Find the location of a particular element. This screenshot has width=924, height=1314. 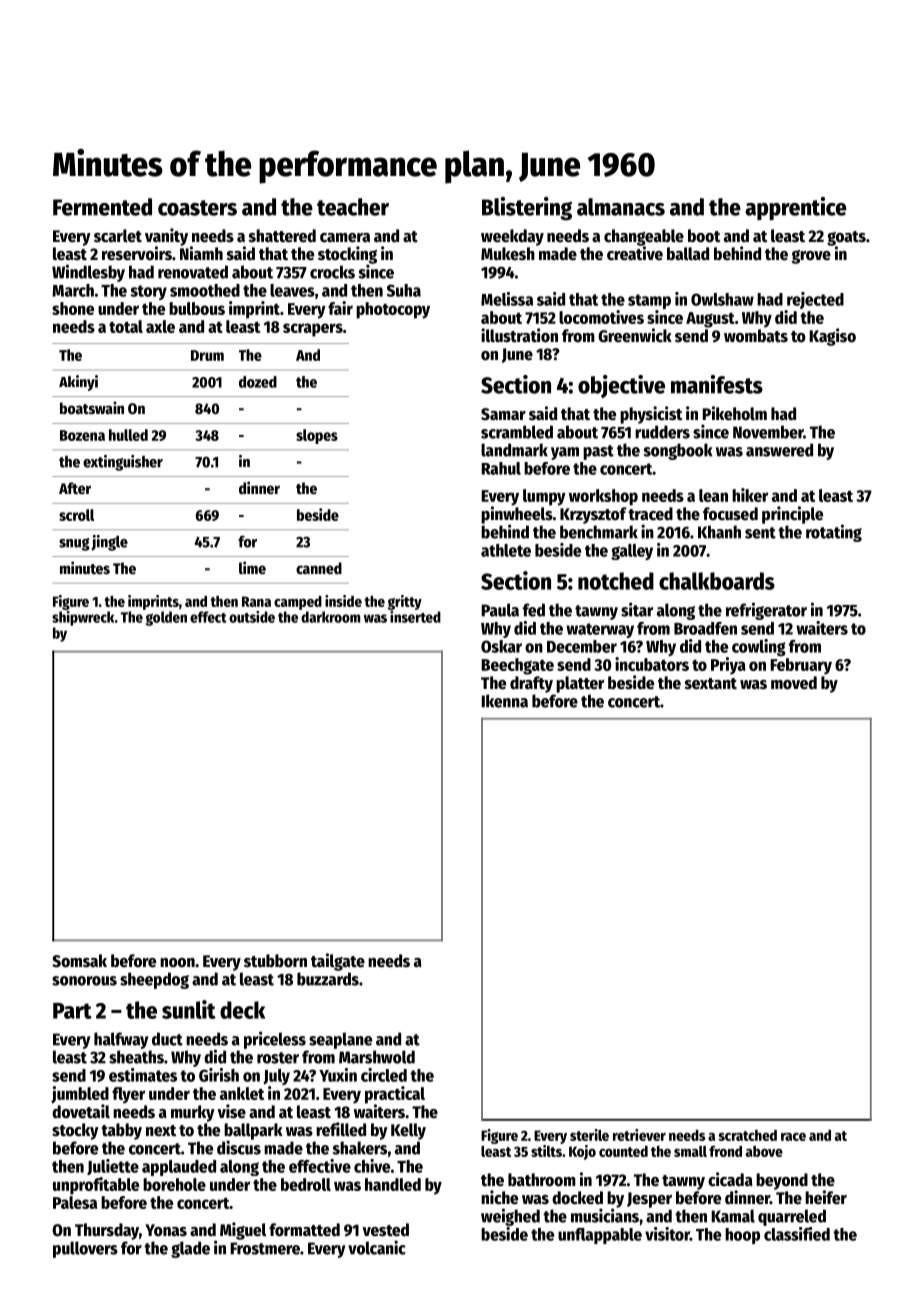

stilts is located at coordinates (546, 1151).
